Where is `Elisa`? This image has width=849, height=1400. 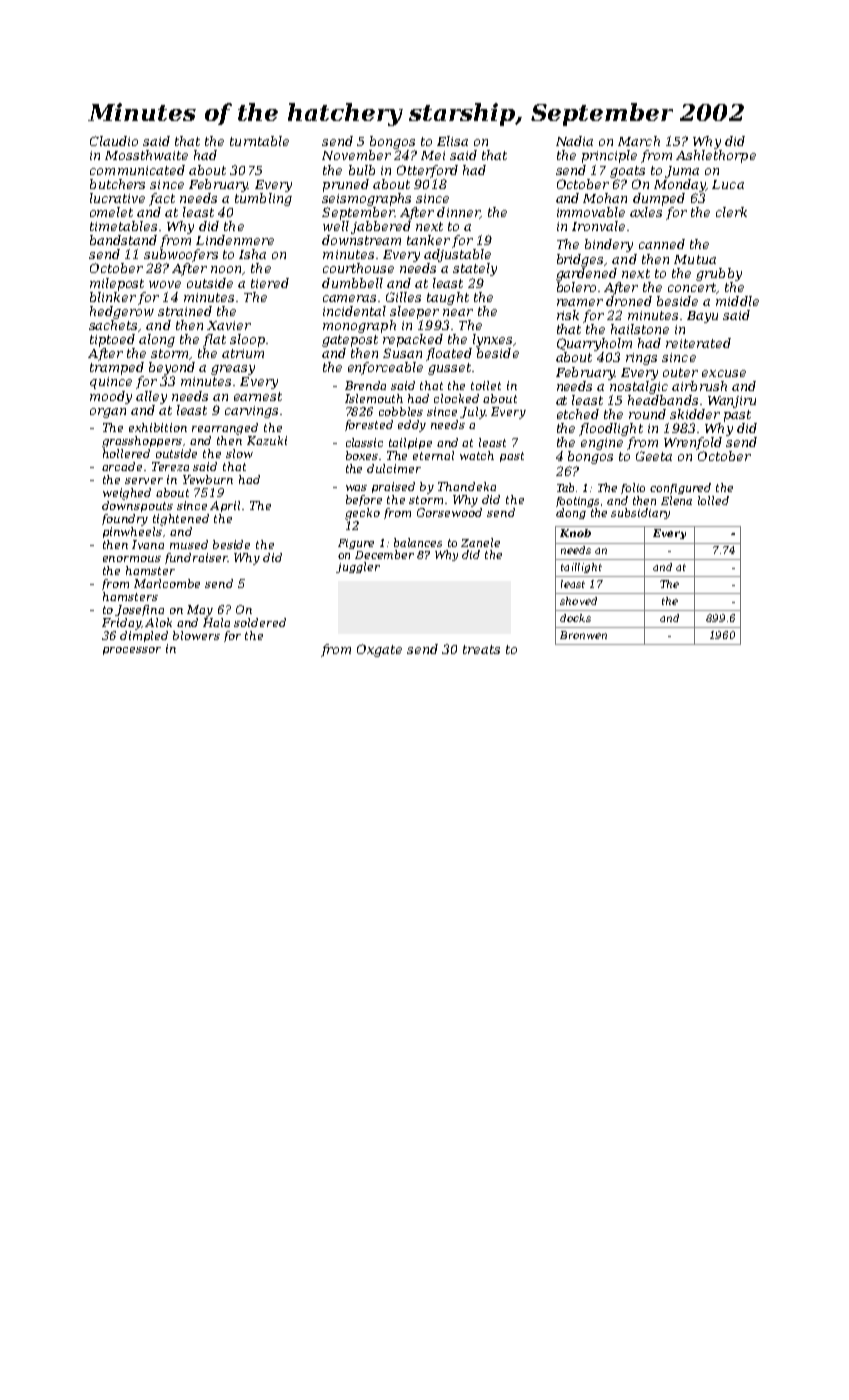
Elisa is located at coordinates (452, 141).
